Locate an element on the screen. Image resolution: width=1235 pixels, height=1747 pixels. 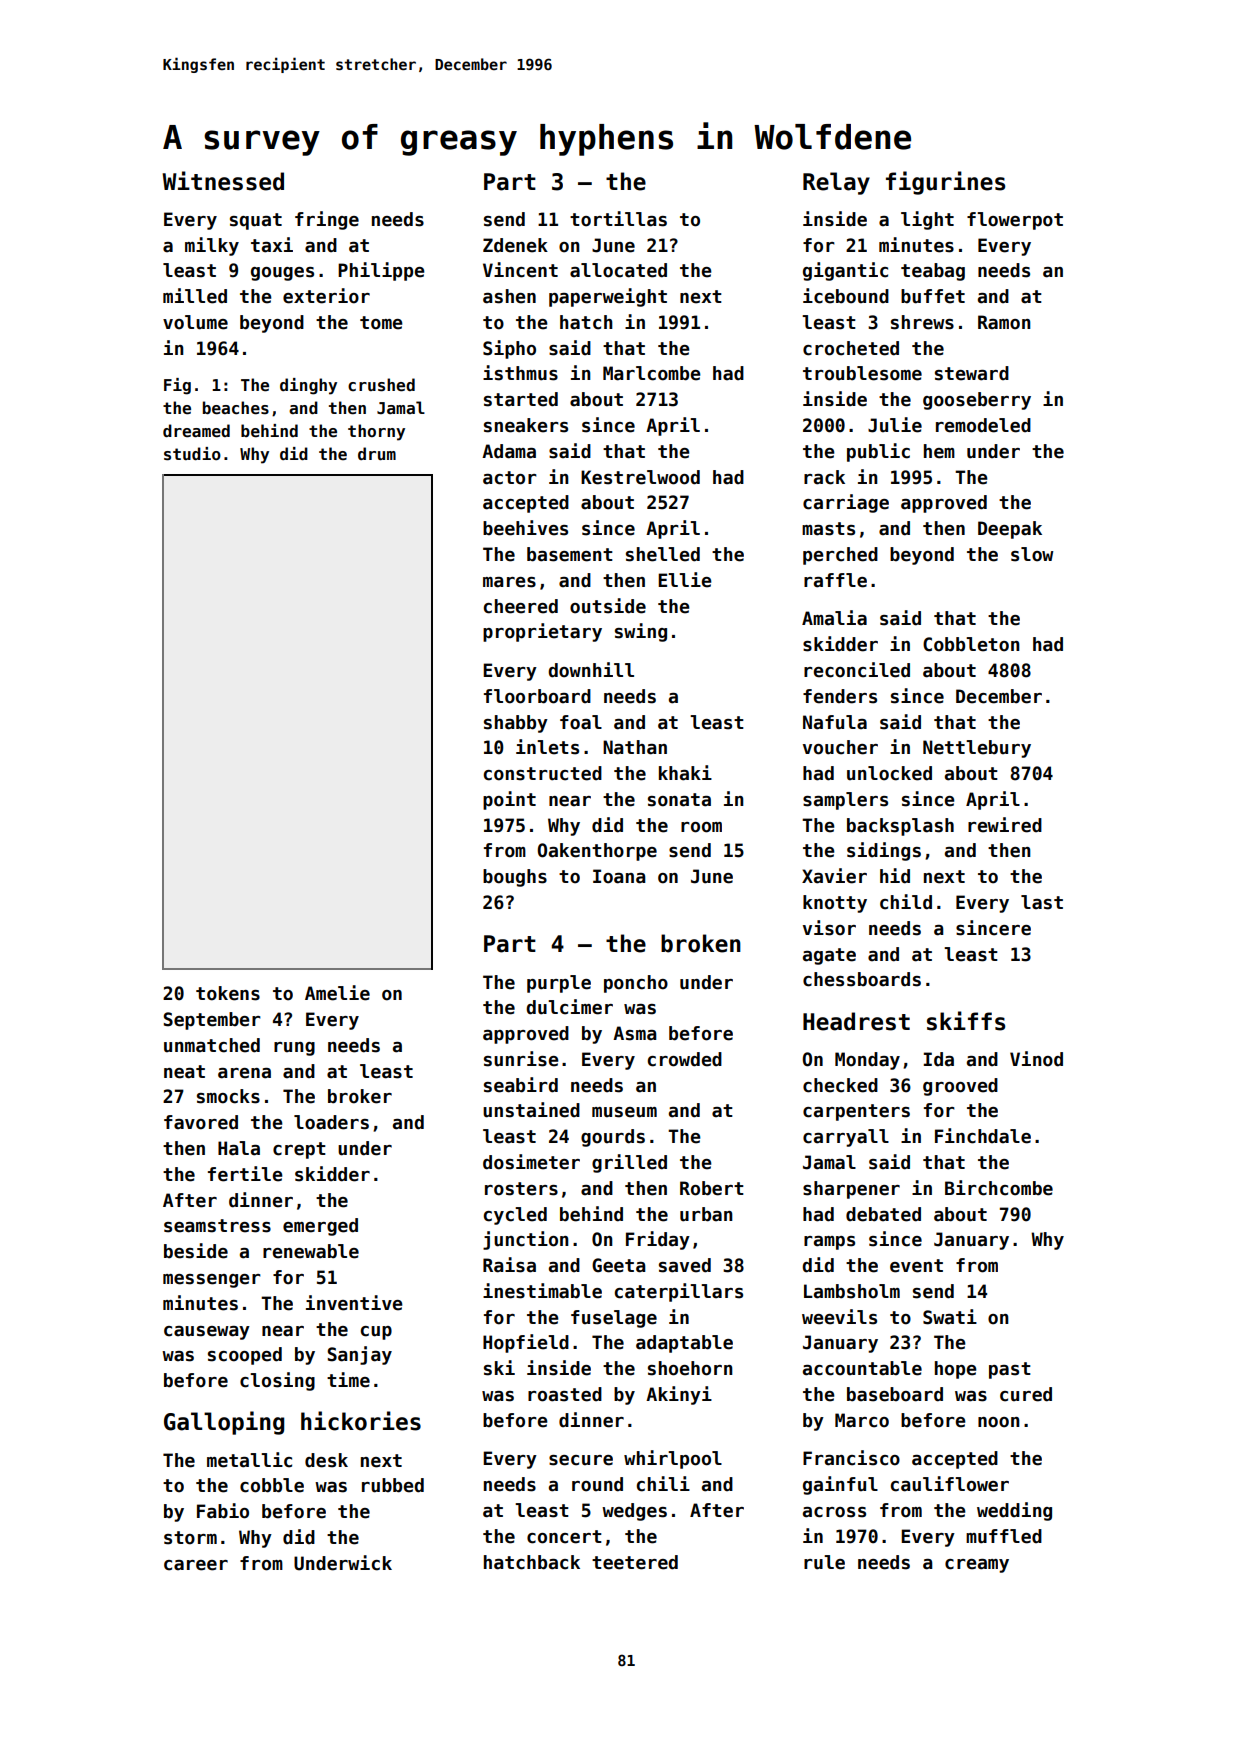
favored is located at coordinates (201, 1122).
